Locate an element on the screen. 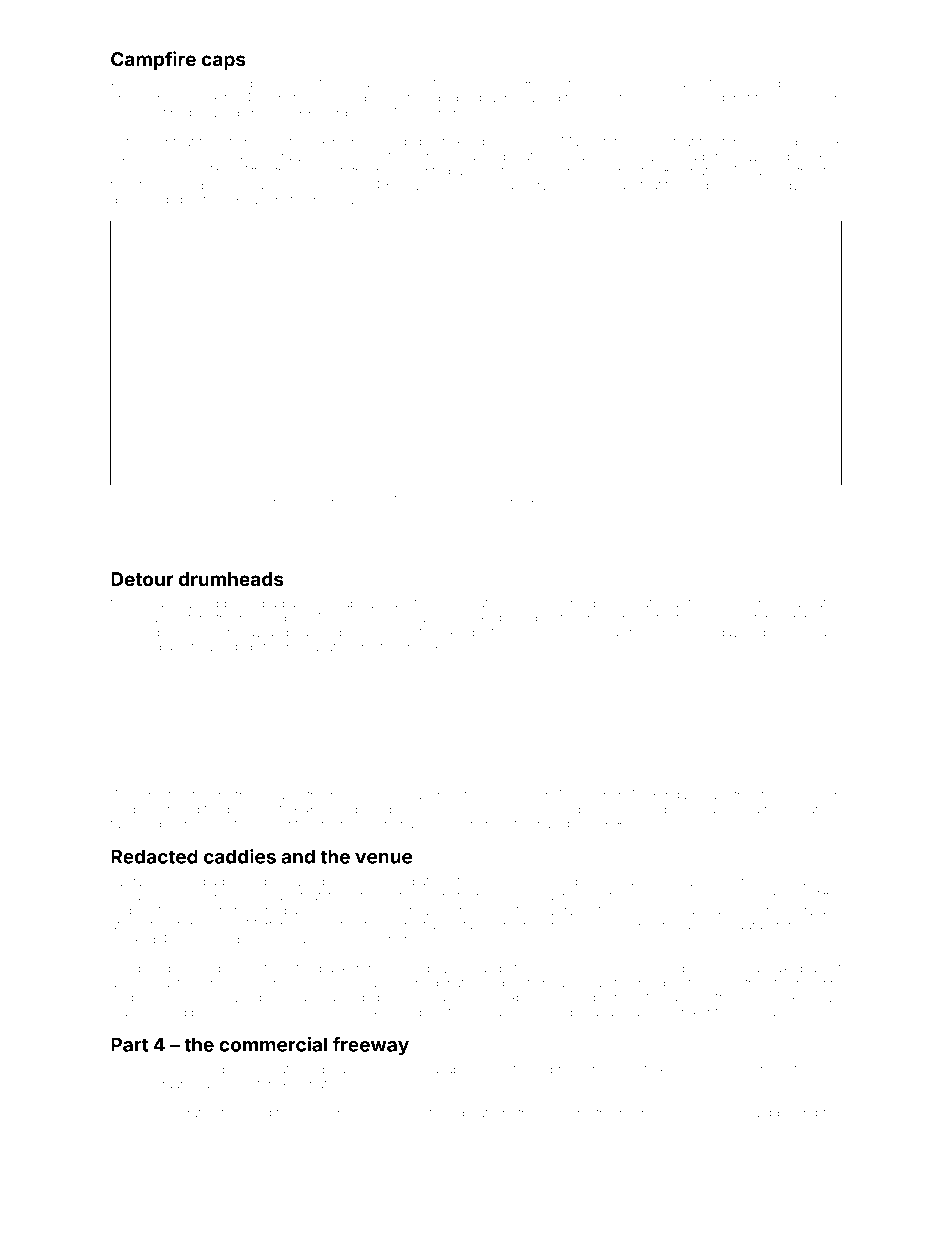  Saltwick is located at coordinates (628, 632).
